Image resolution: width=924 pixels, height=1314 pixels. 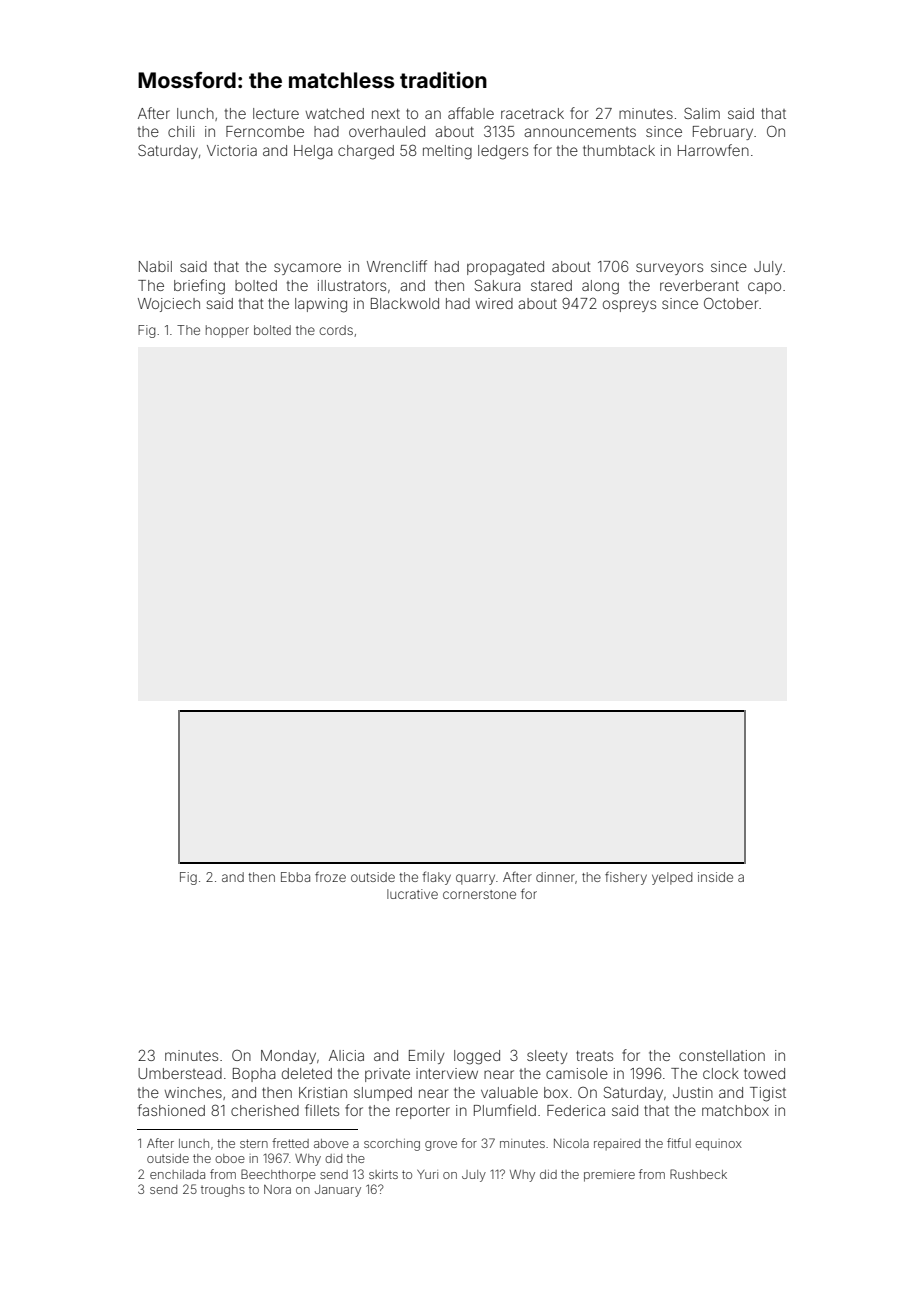 I want to click on dinner, so click(x=555, y=877).
